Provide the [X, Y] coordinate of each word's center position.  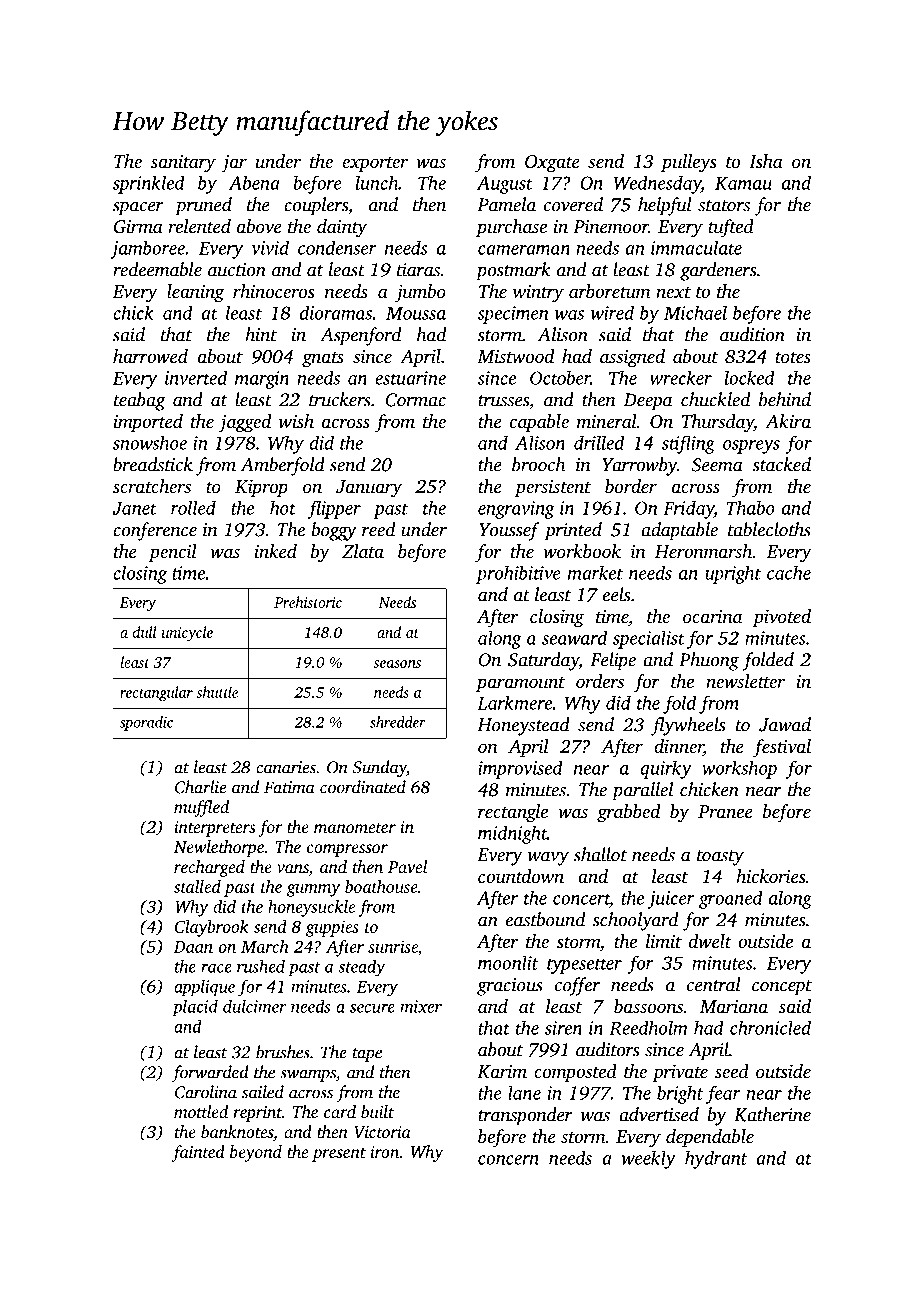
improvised [520, 770]
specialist [649, 640]
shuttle [217, 692]
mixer [421, 1006]
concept [782, 988]
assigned [632, 358]
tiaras [418, 270]
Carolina [206, 1092]
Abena [254, 182]
